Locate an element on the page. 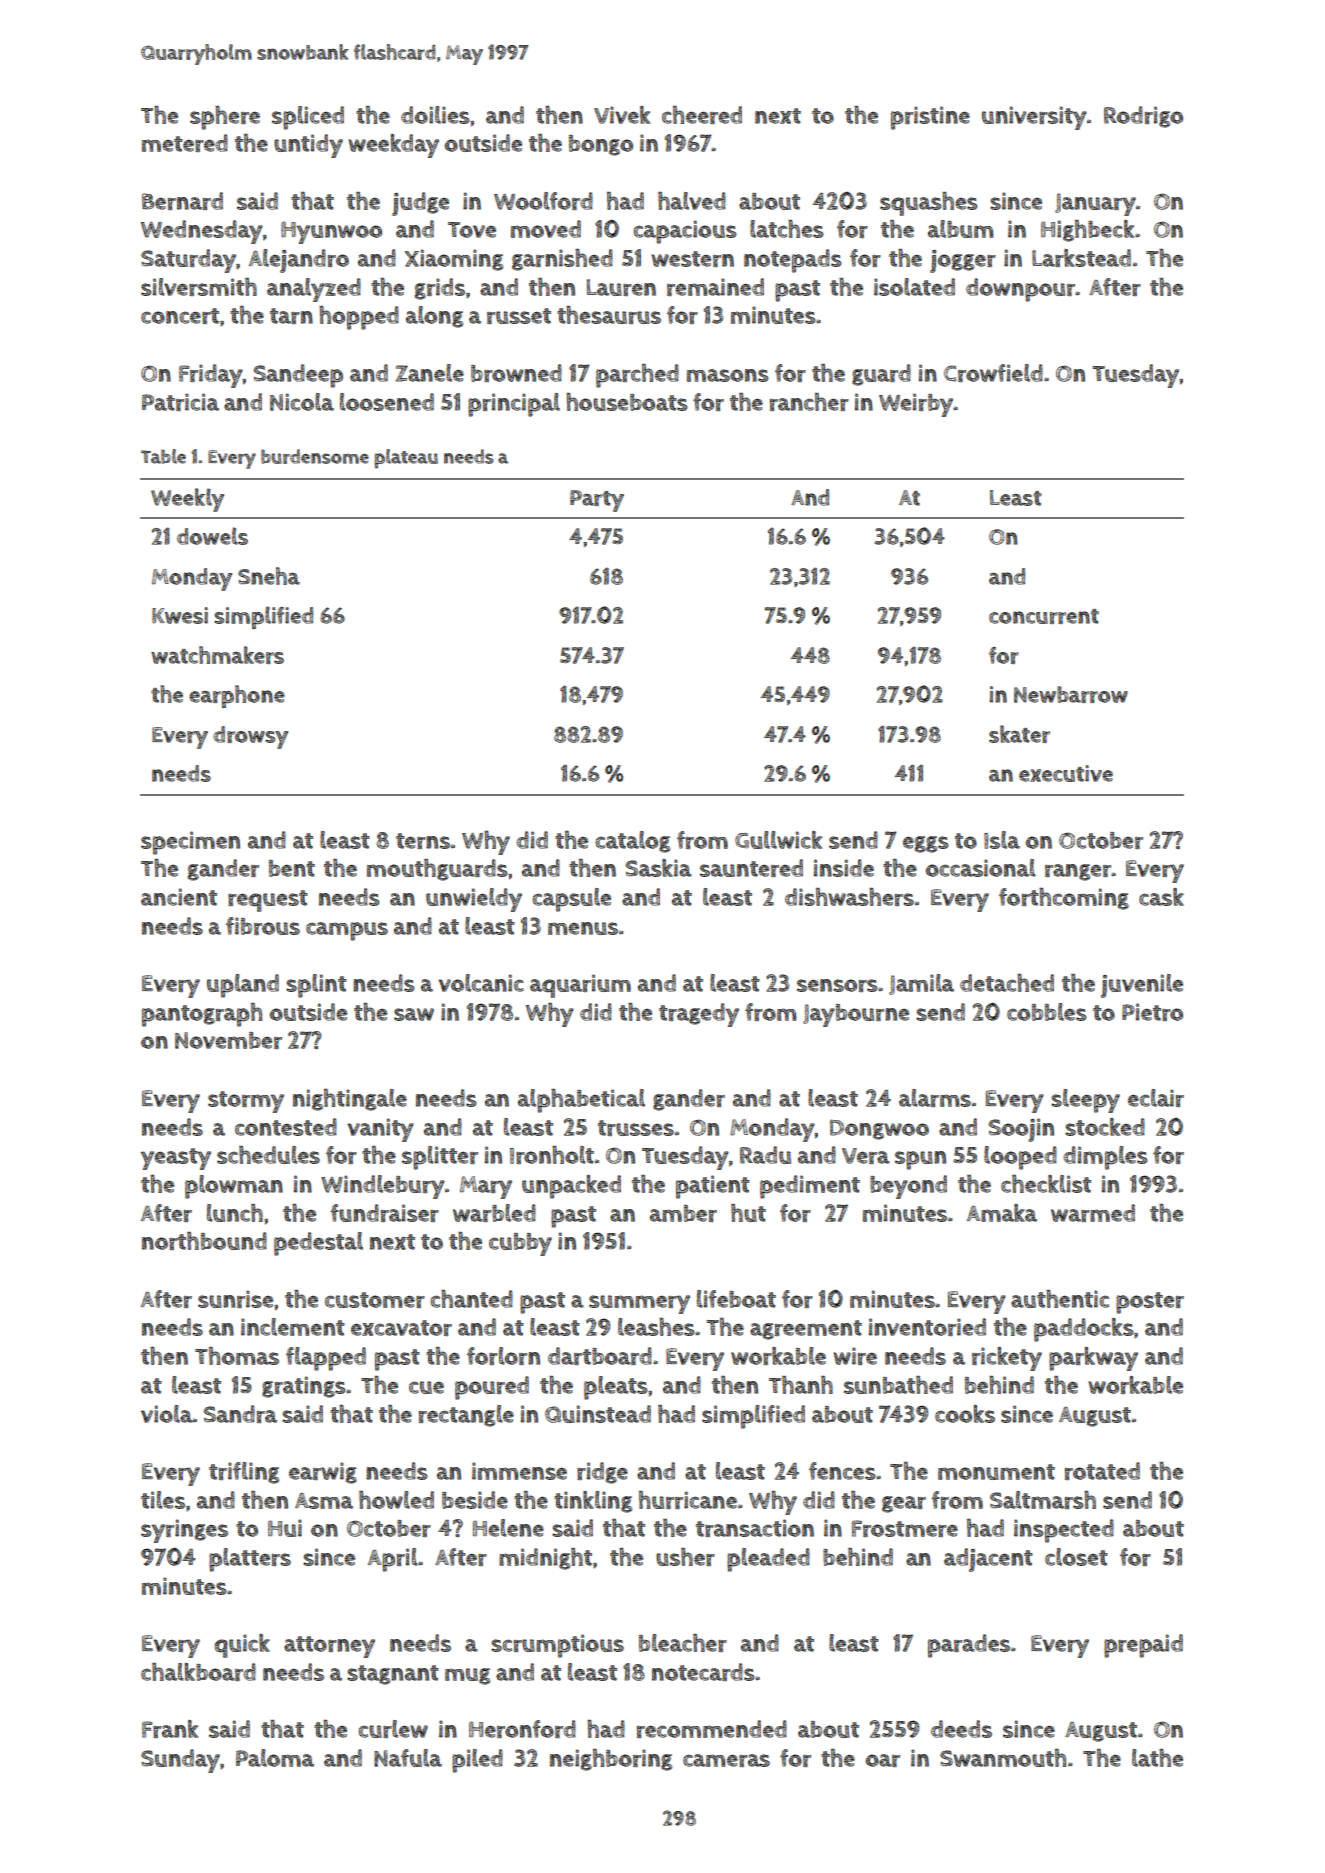  sphere is located at coordinates (225, 118).
